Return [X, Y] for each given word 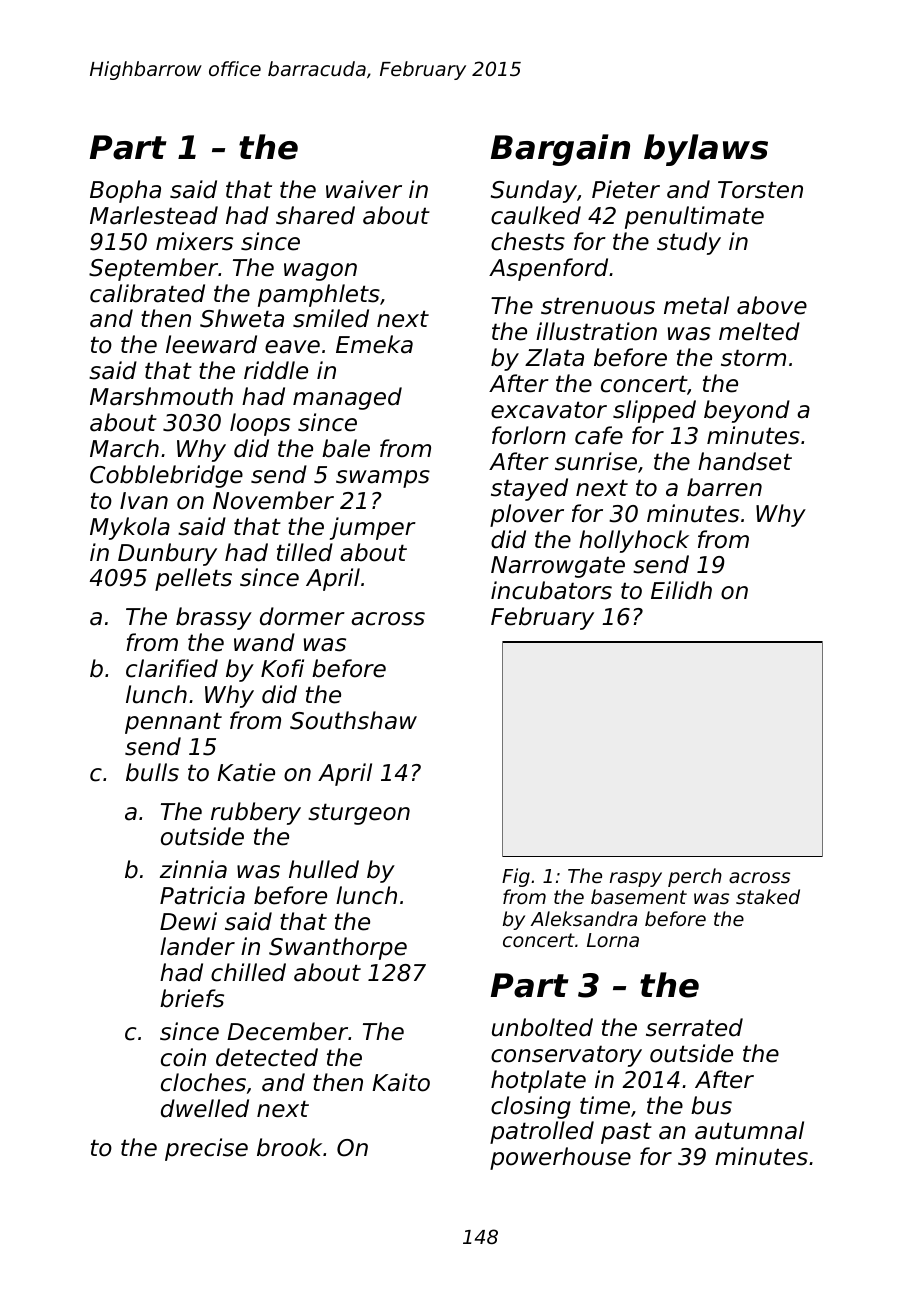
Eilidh [681, 590]
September [153, 269]
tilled [305, 552]
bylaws [706, 150]
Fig [516, 877]
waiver [364, 189]
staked [768, 896]
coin [183, 1057]
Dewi [188, 921]
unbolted [542, 1027]
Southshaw [353, 720]
